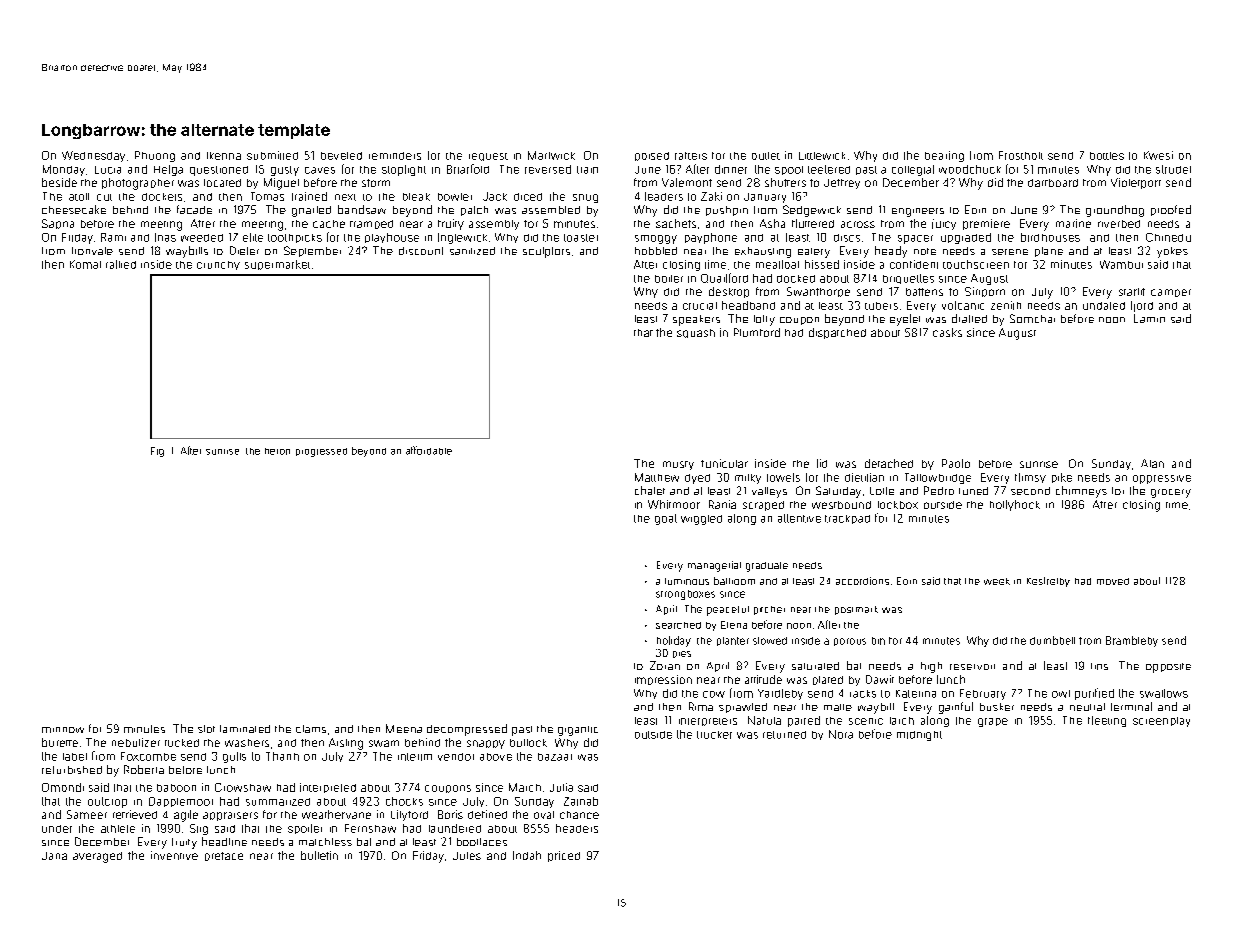  I want to click on Kwesi, so click(1158, 155).
